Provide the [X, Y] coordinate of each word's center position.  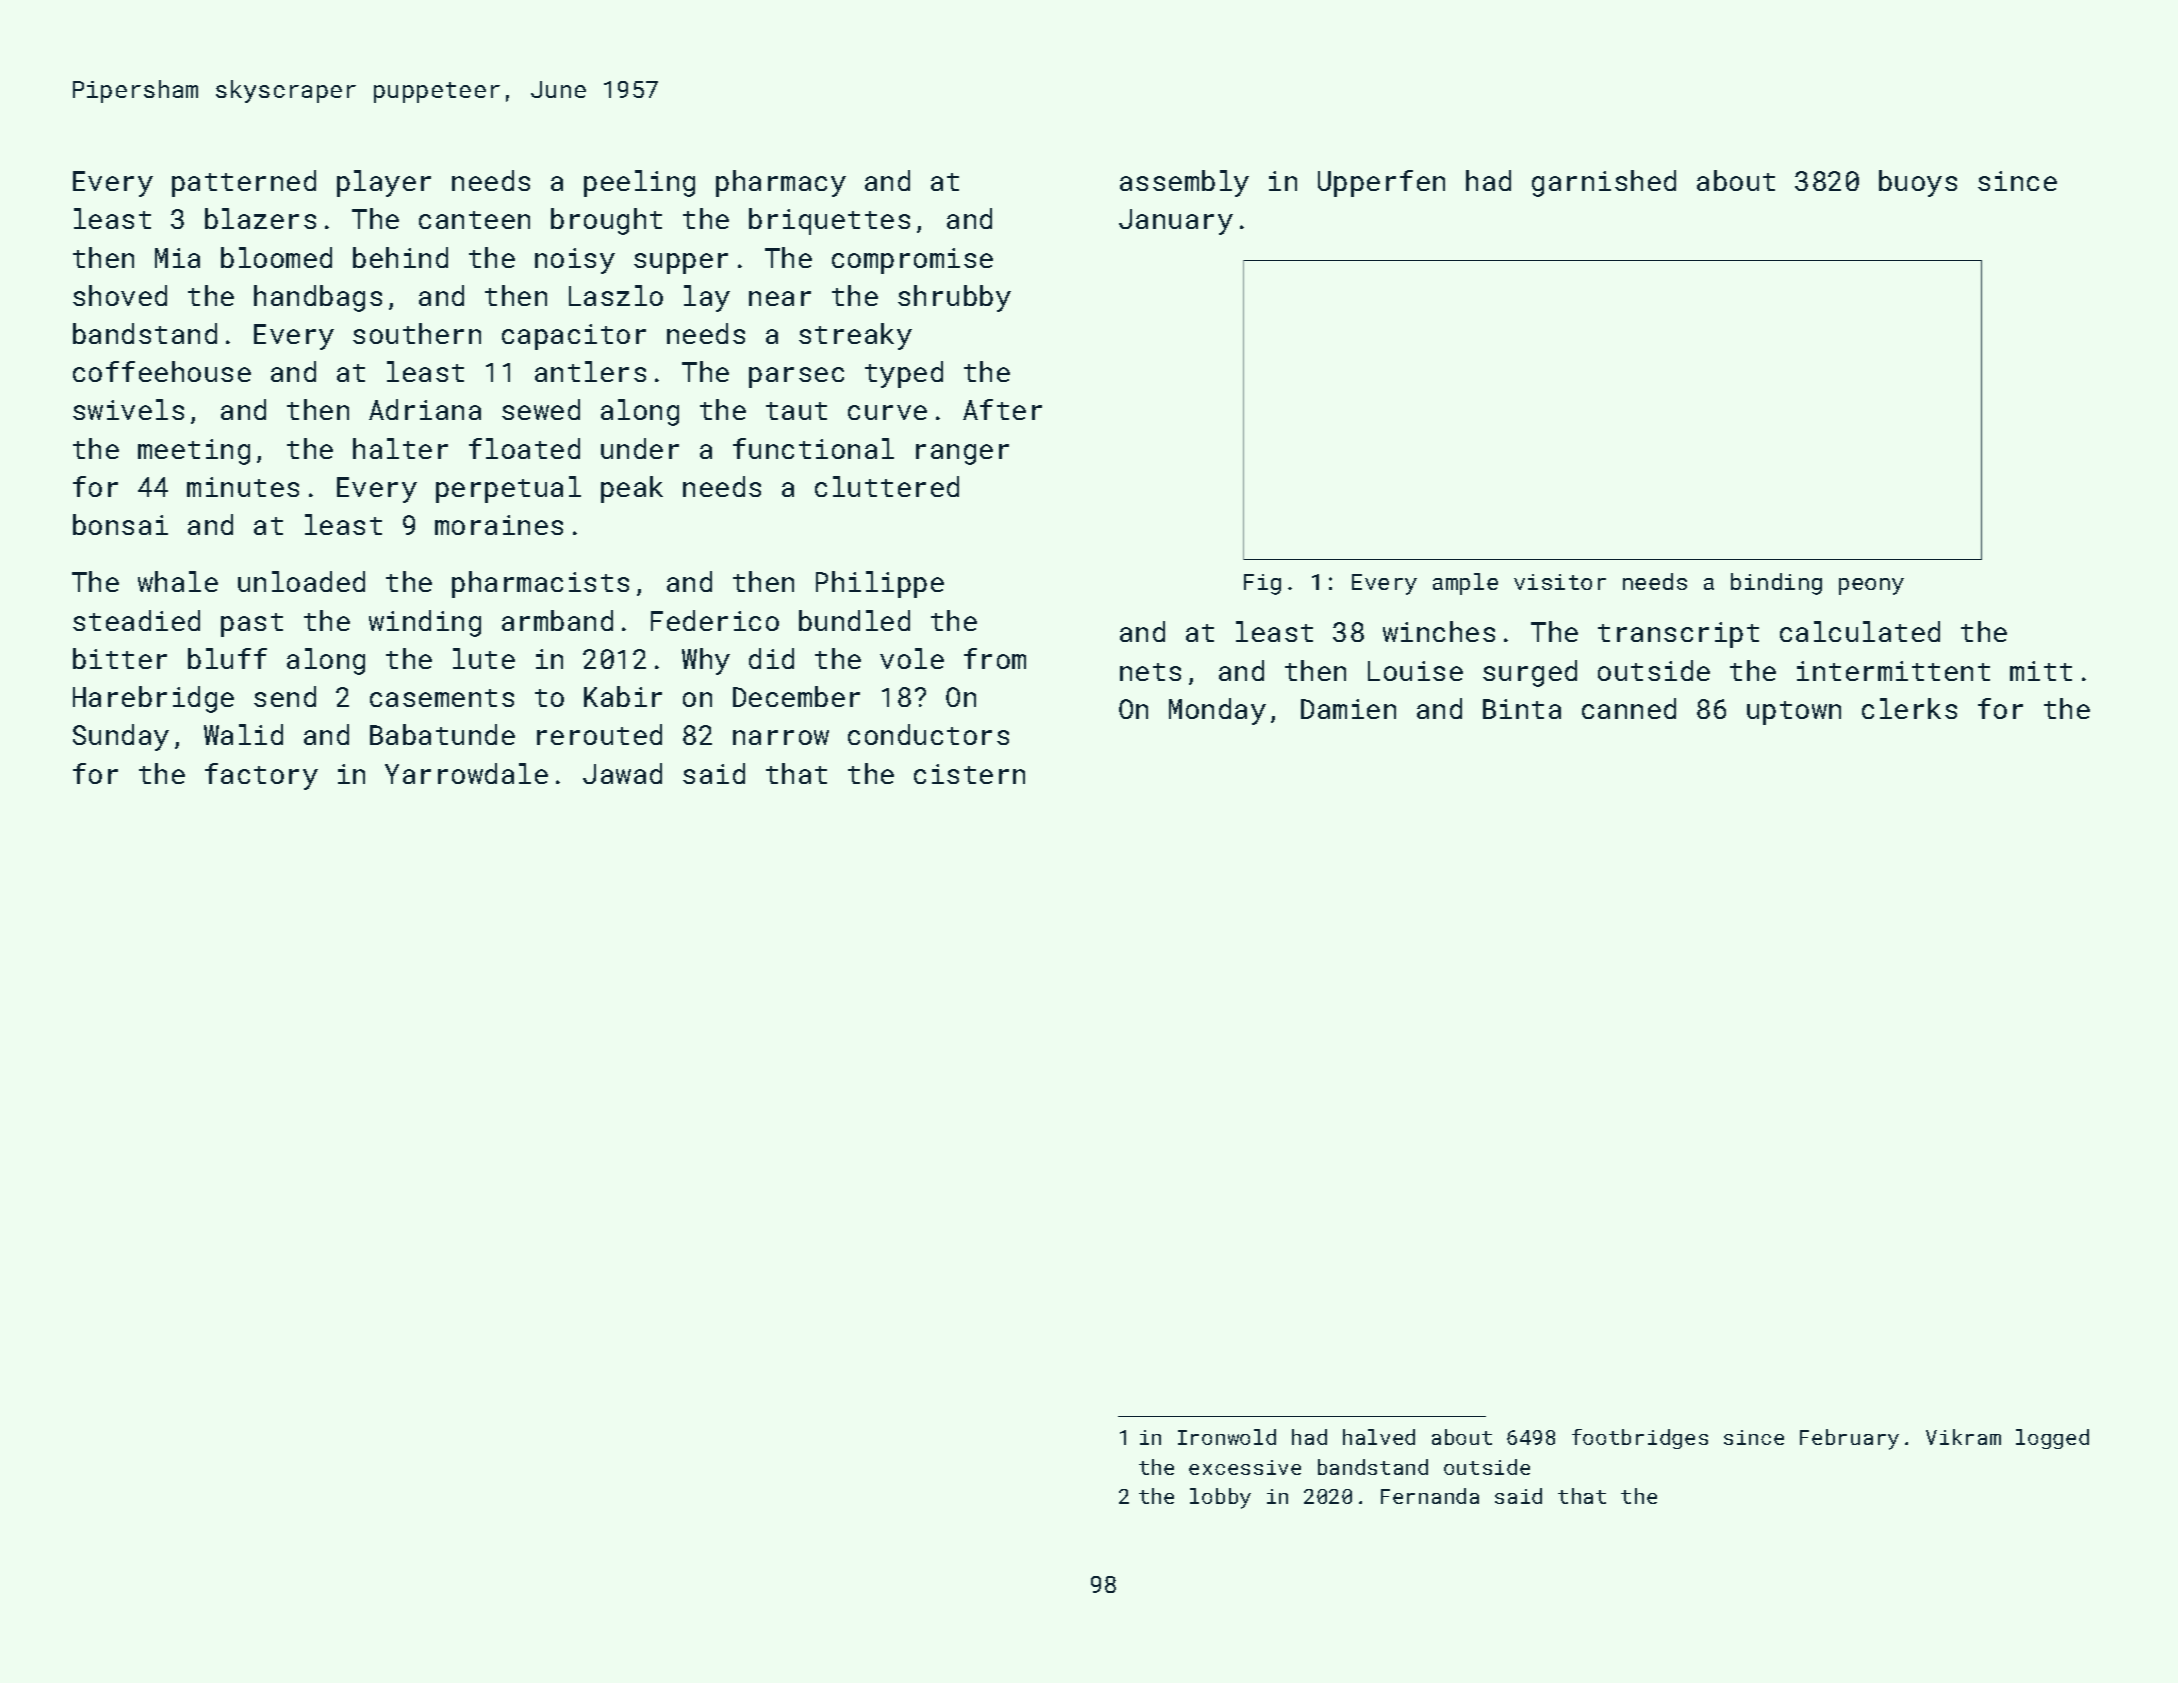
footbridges [1640, 1439]
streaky [855, 336]
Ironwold [1227, 1437]
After [1002, 409]
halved [1379, 1437]
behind [400, 257]
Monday [1217, 711]
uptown [1794, 713]
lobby [1220, 1498]
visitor [1560, 582]
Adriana [425, 409]
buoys [1918, 183]
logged [2052, 1439]
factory [261, 776]
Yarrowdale [466, 773]
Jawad [622, 773]
